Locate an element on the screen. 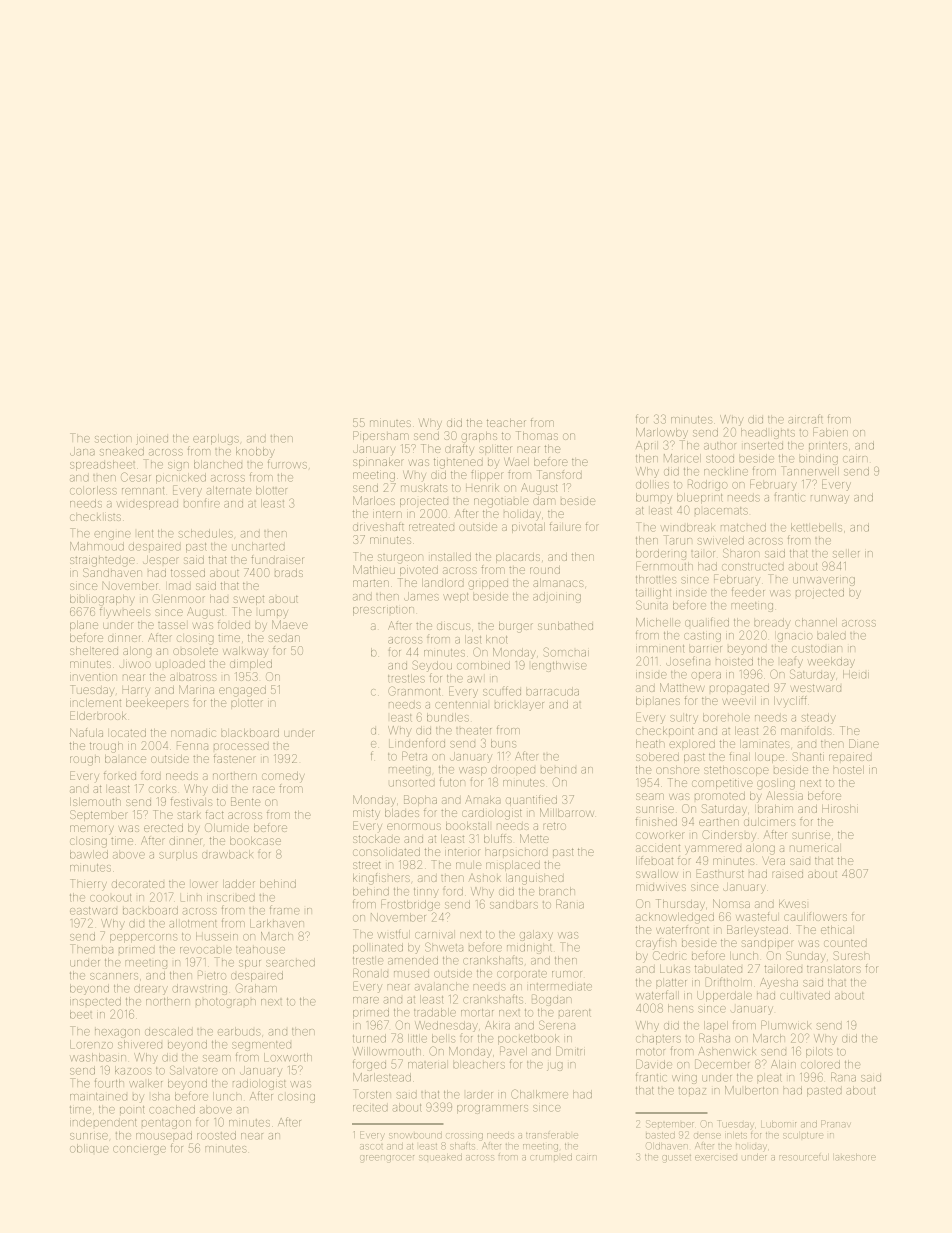 This screenshot has height=1233, width=952. concierge is located at coordinates (139, 1150).
